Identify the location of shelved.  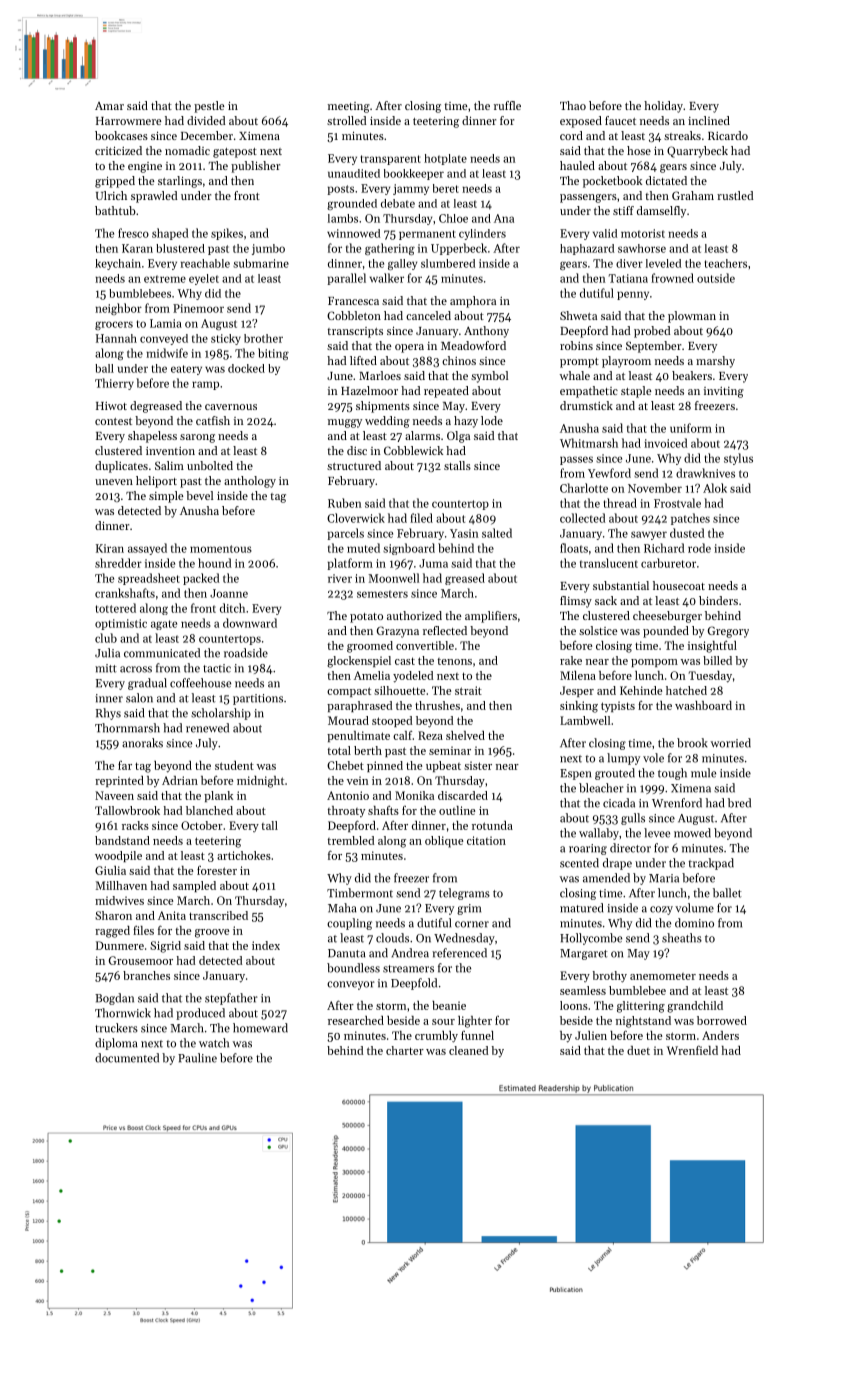
(465, 735).
